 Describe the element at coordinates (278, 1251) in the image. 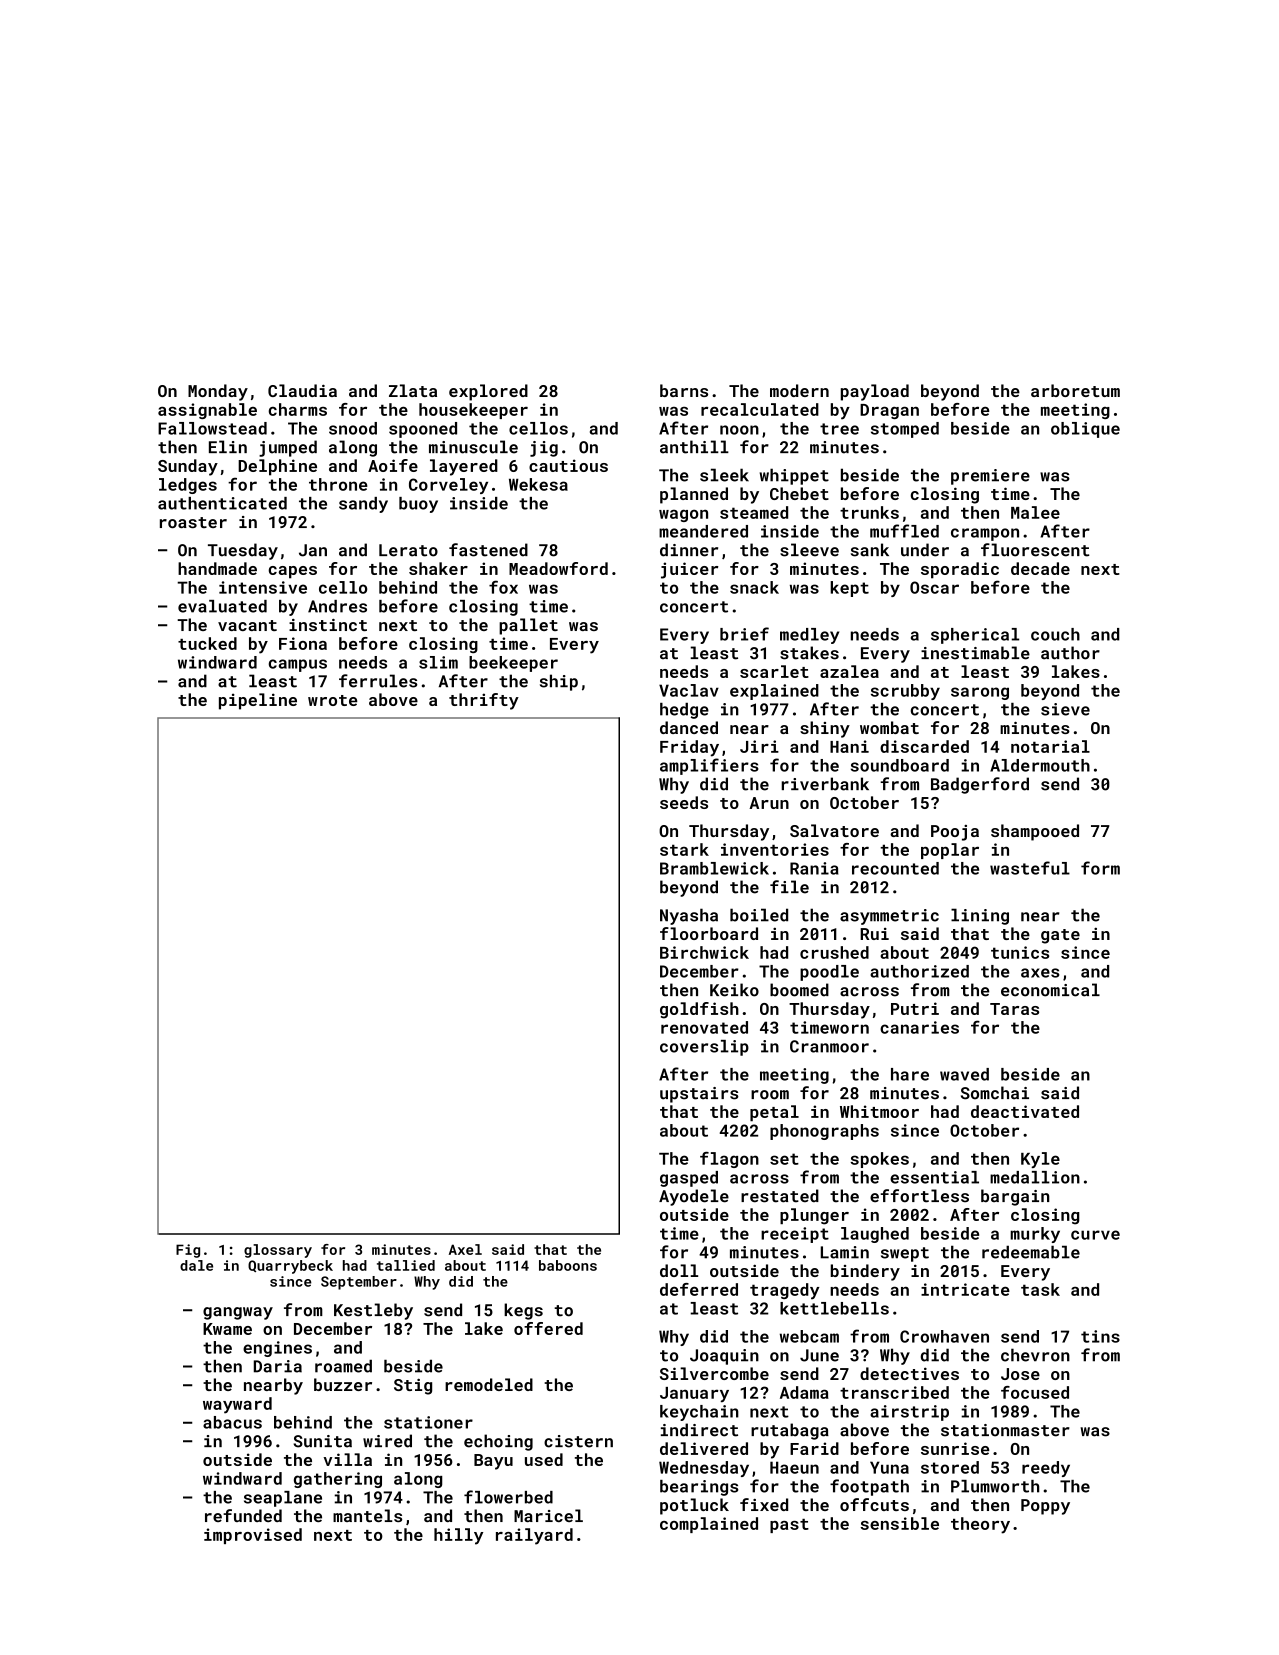

I see `glossary` at that location.
